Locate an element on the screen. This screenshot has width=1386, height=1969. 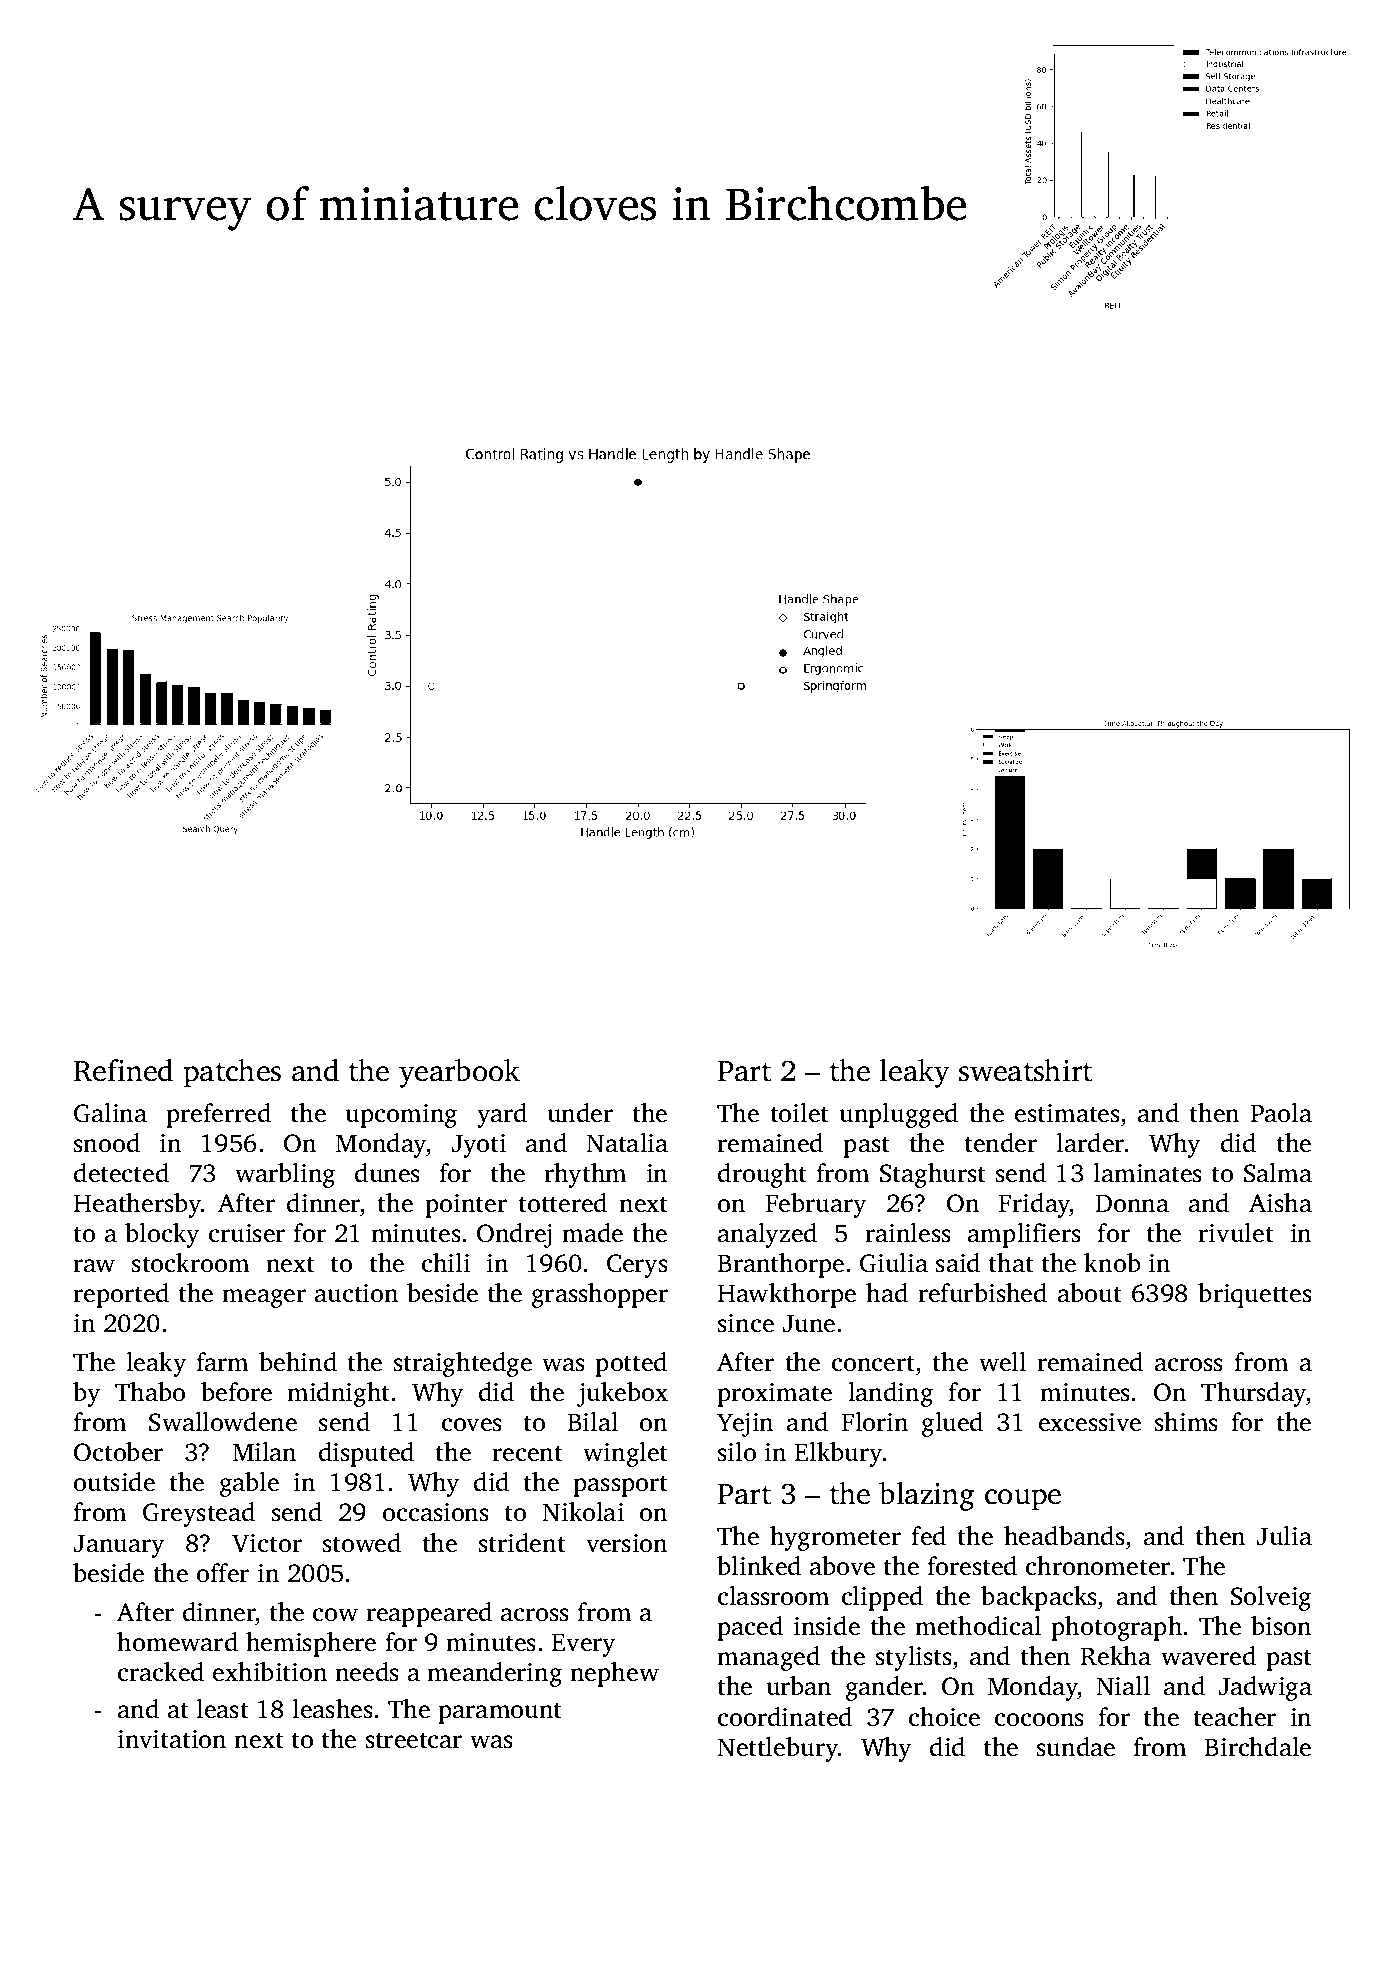
grasshopper is located at coordinates (600, 1295).
